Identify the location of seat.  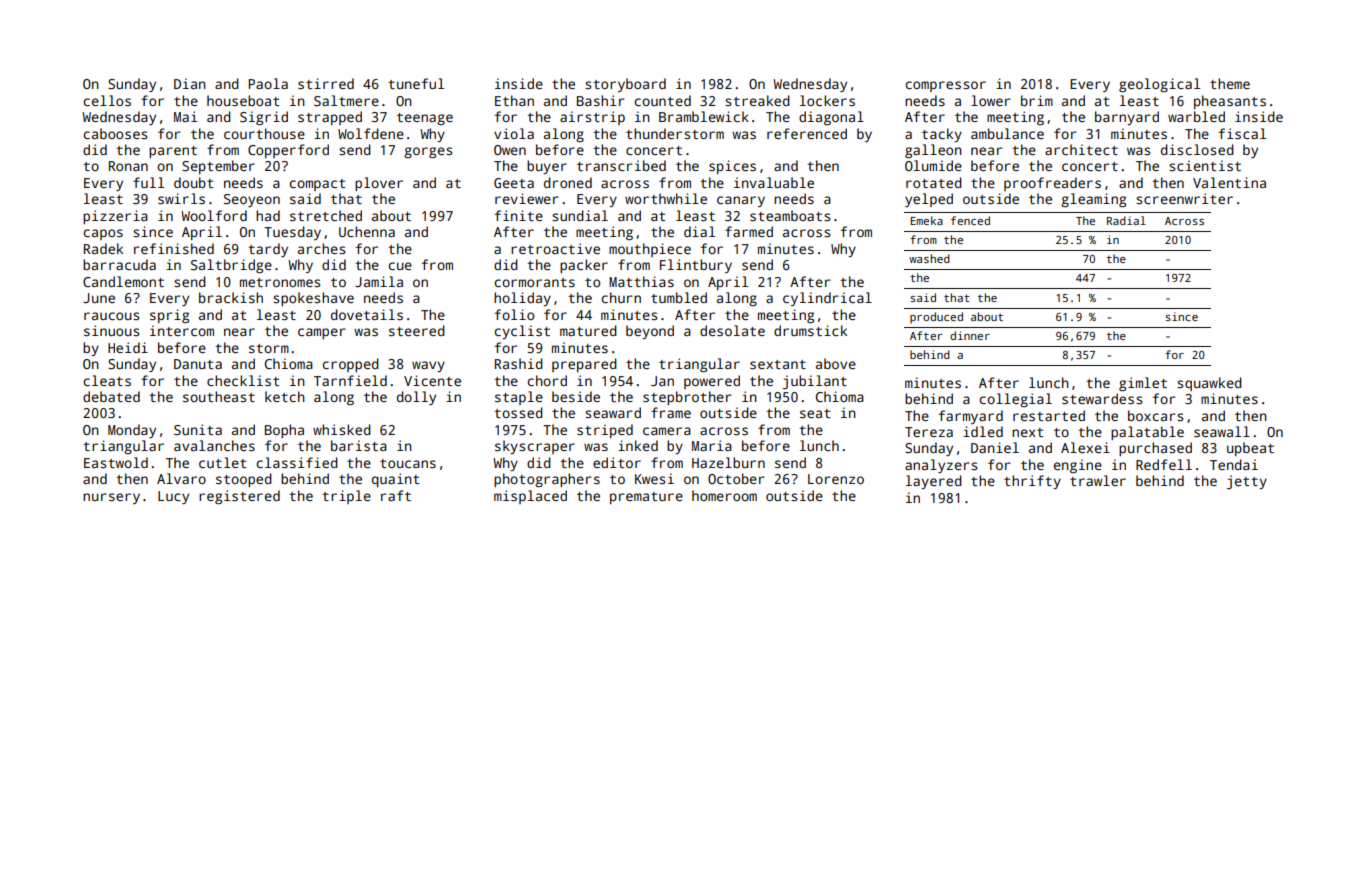
(815, 413).
